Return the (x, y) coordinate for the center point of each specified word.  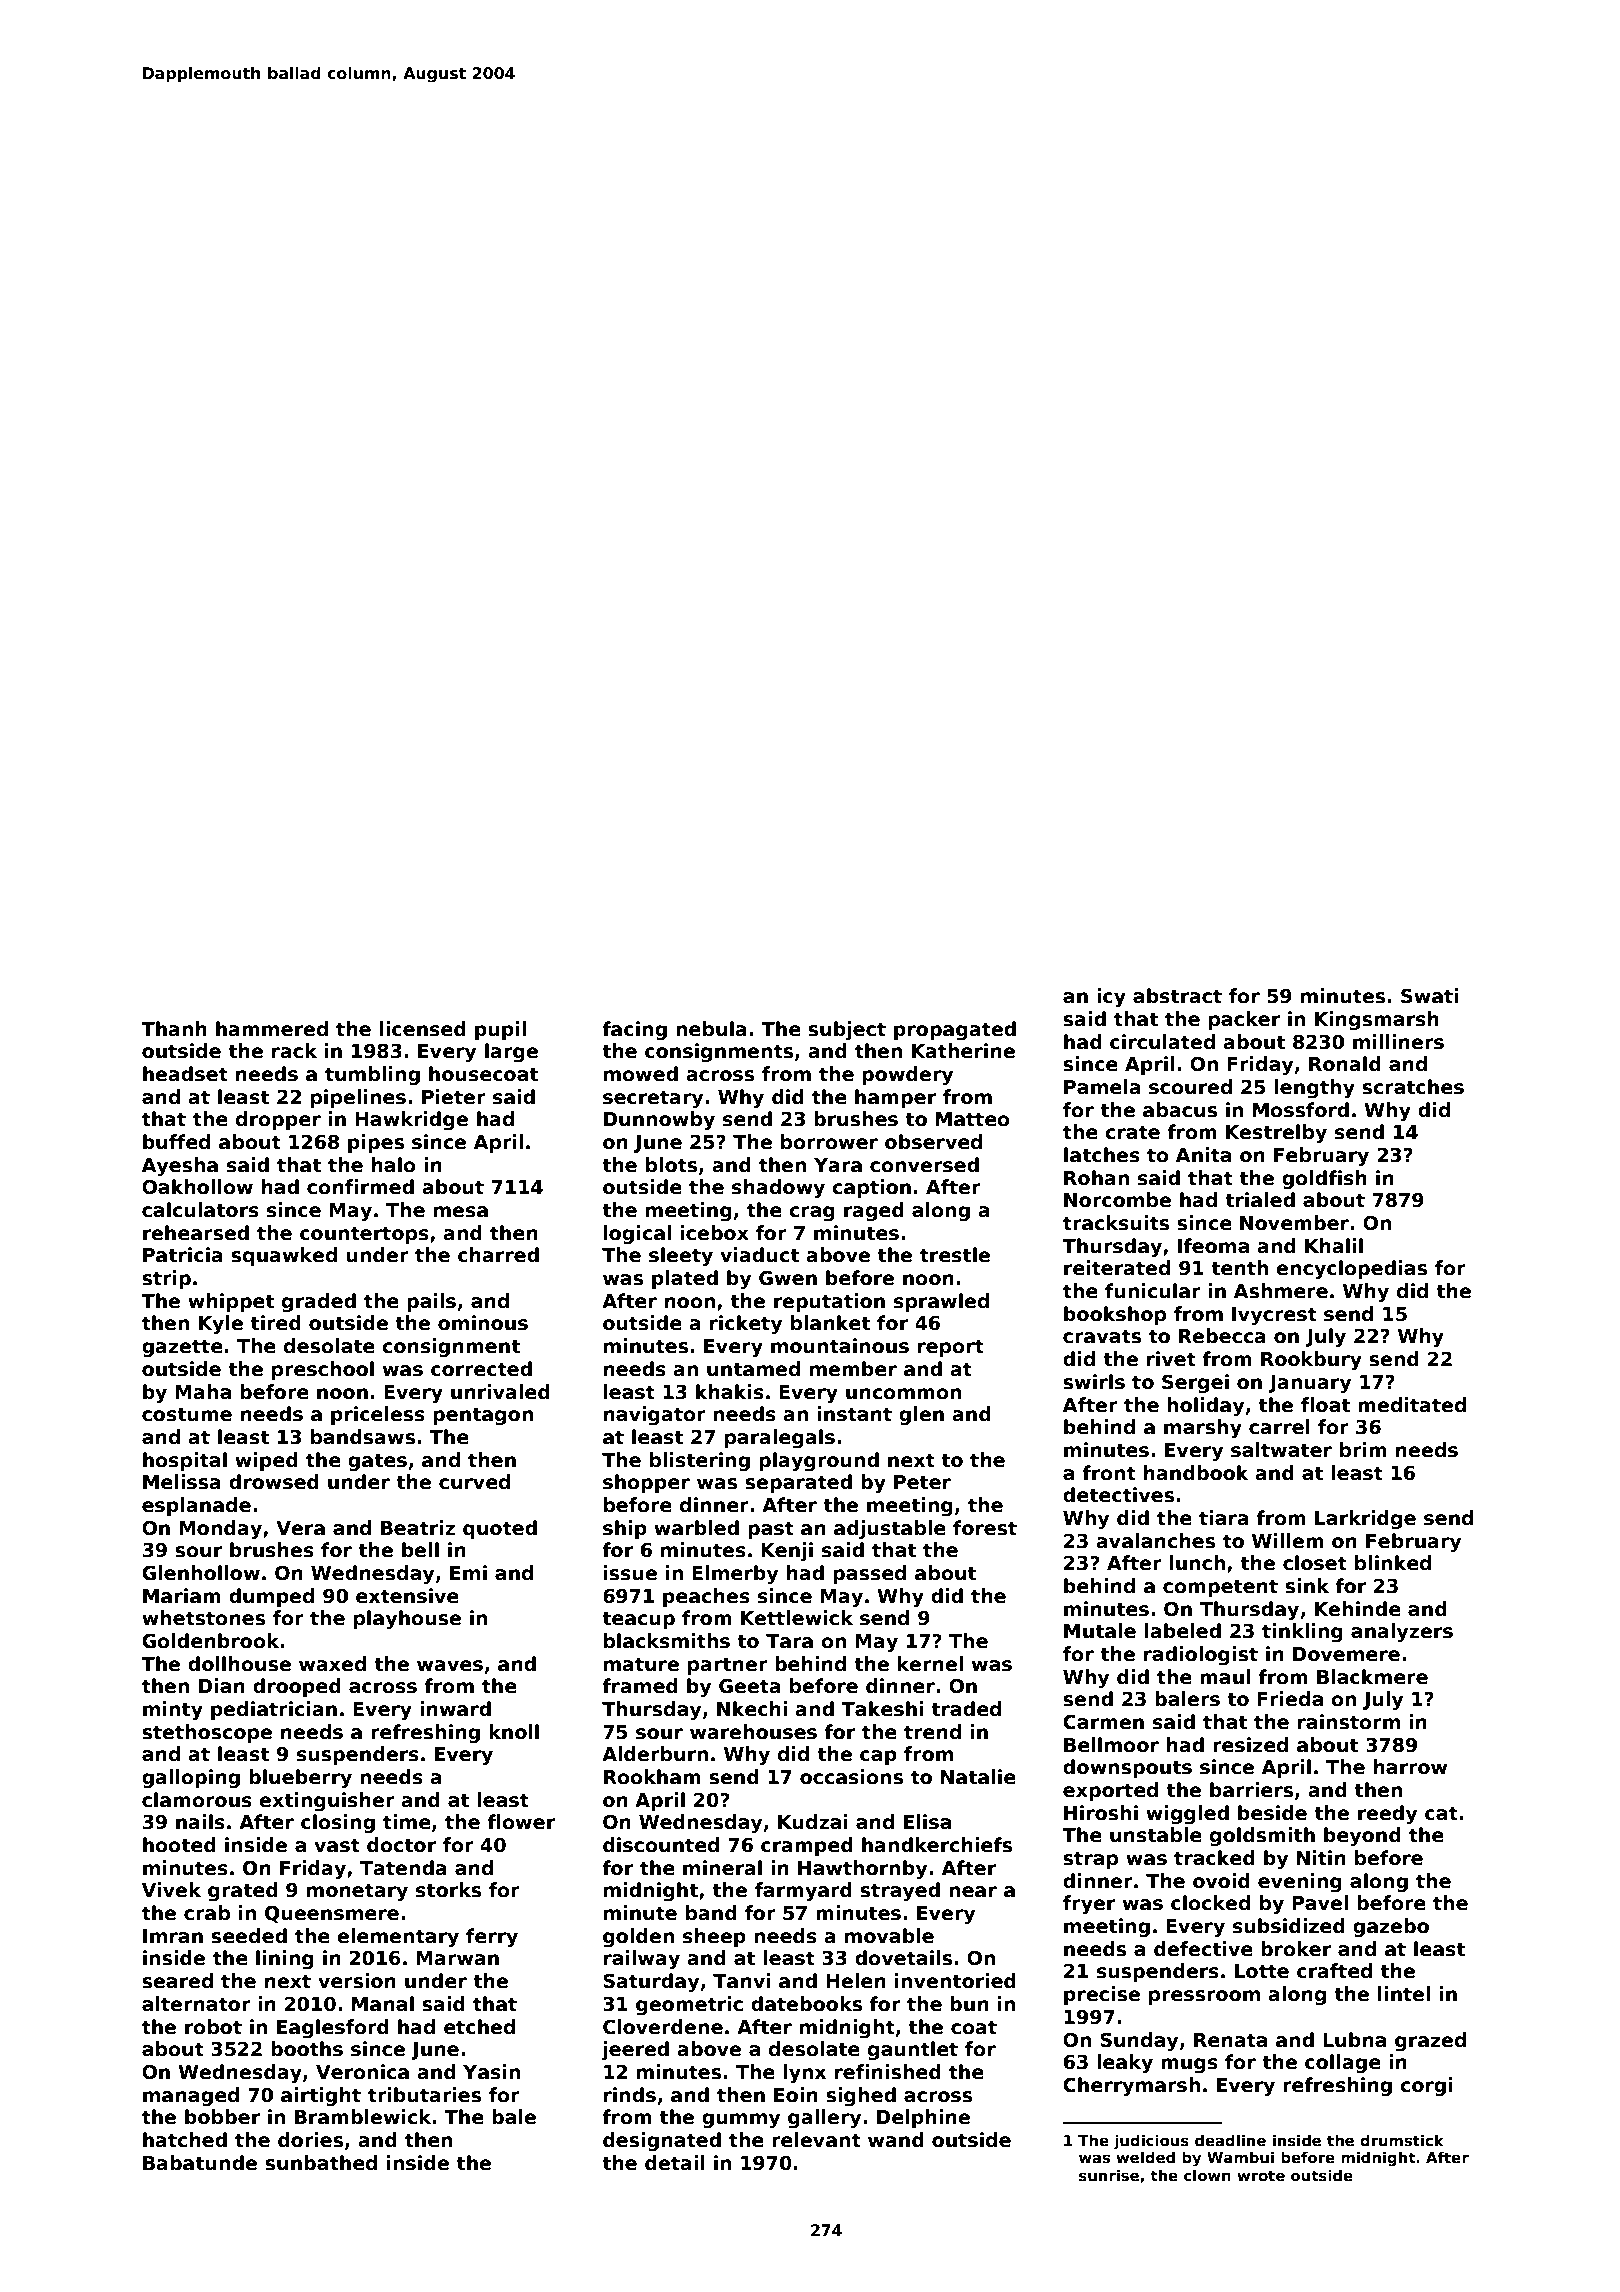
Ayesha (180, 1166)
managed (191, 2096)
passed (869, 1574)
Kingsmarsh (1377, 1020)
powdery (907, 1075)
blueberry (300, 1778)
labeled (1183, 1631)
